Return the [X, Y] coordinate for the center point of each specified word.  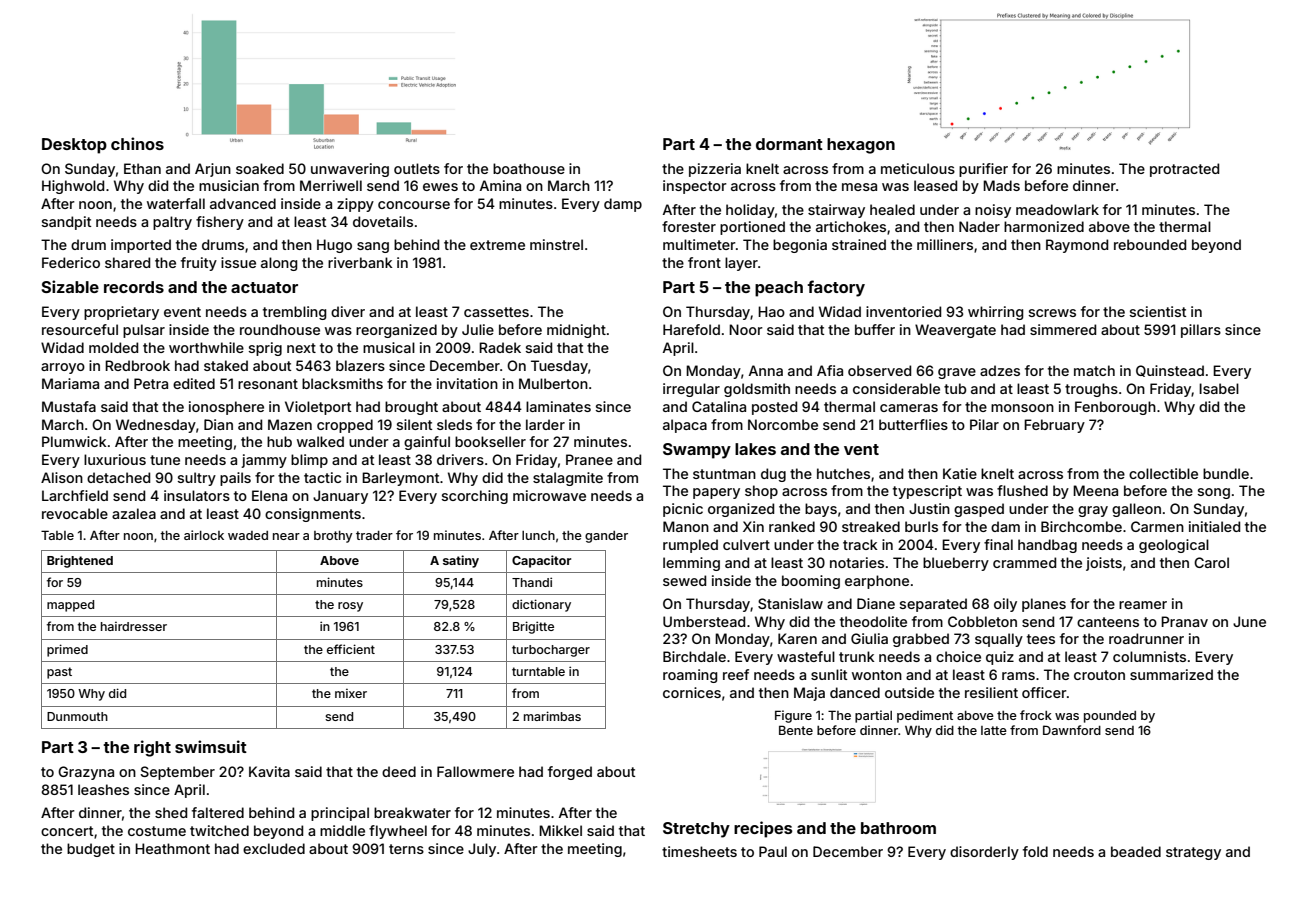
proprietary [121, 313]
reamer [1143, 605]
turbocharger [551, 651]
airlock [204, 535]
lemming [691, 564]
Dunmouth [77, 716]
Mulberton [553, 383]
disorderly [984, 853]
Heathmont [172, 848]
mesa [859, 187]
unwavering [350, 170]
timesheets [699, 851]
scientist [1158, 311]
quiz [1000, 658]
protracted [1184, 170]
